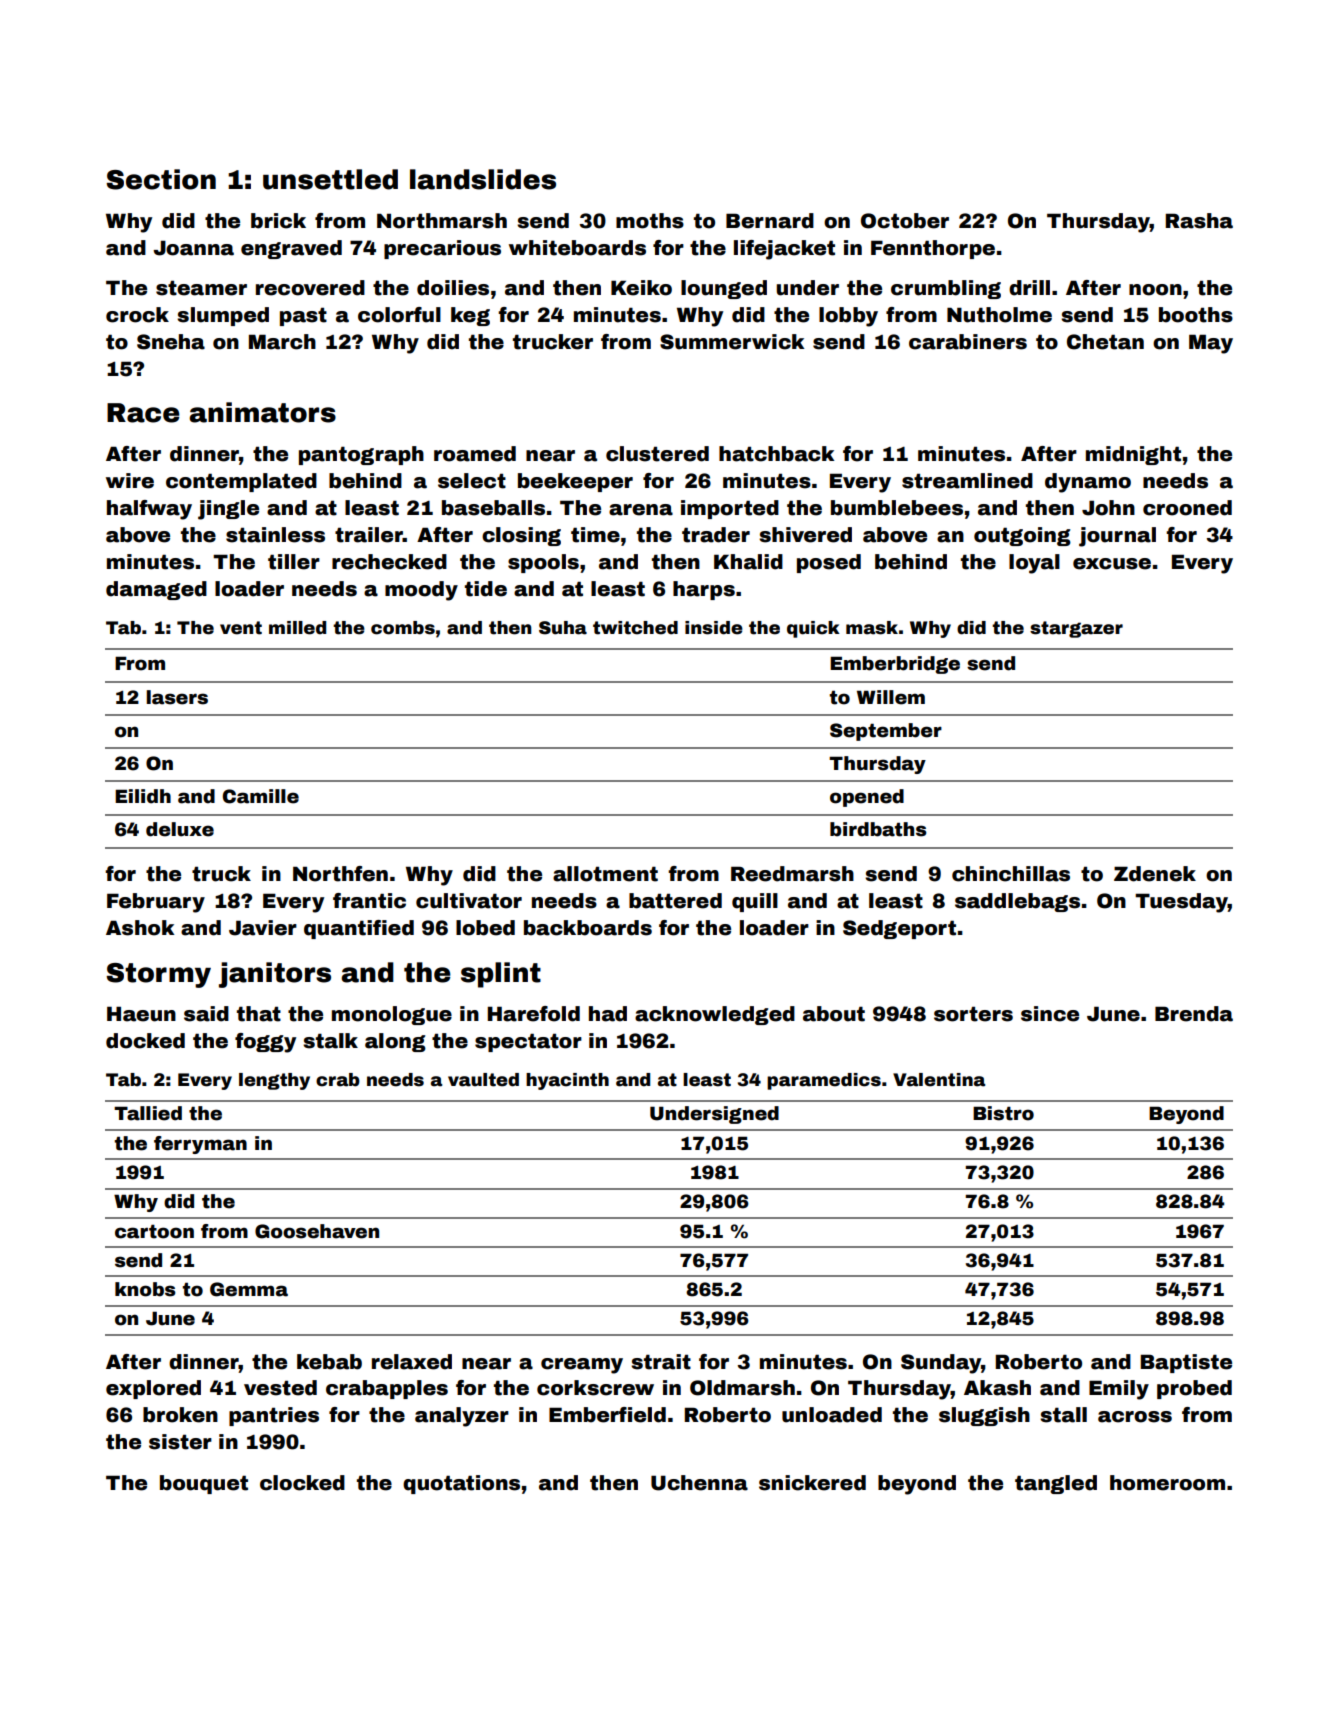  What do you see at coordinates (1003, 1113) in the screenshot?
I see `Bistro` at bounding box center [1003, 1113].
